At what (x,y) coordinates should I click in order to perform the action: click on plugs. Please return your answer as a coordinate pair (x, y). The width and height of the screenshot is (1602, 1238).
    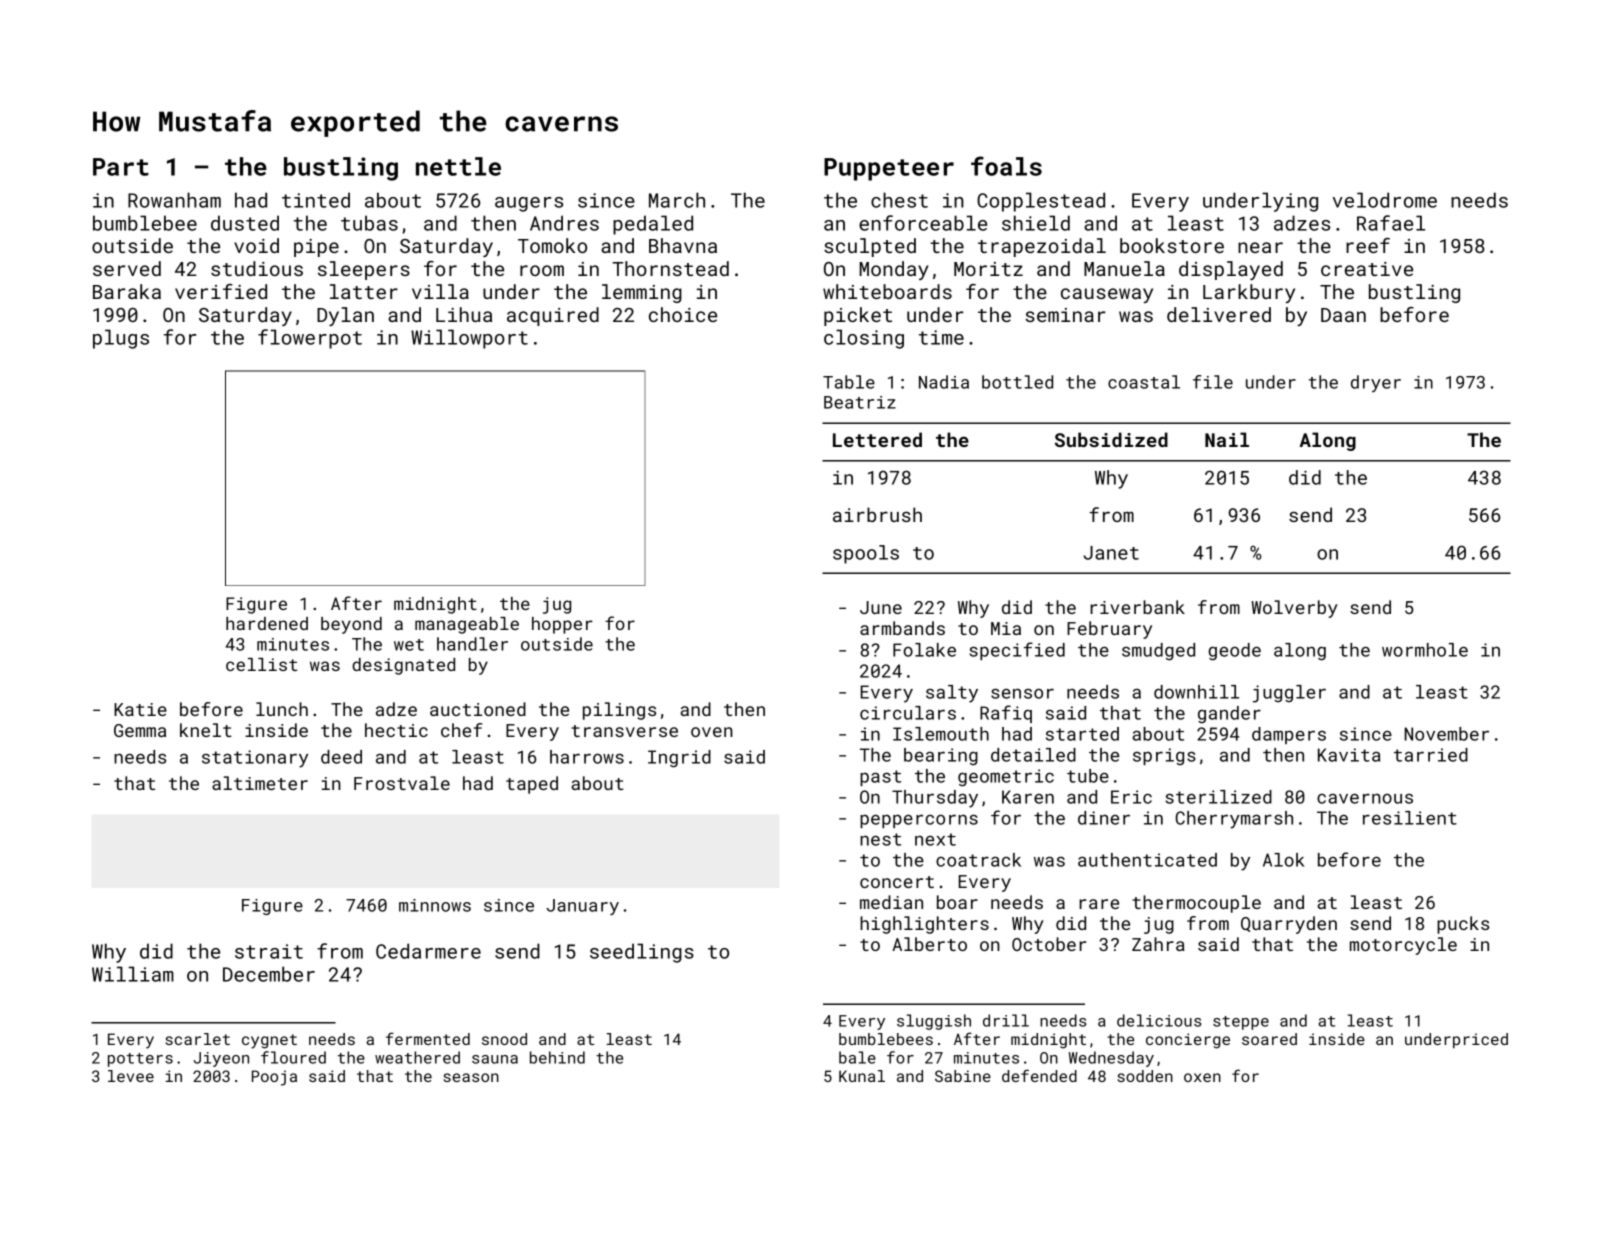
    Looking at the image, I should click on (121, 339).
